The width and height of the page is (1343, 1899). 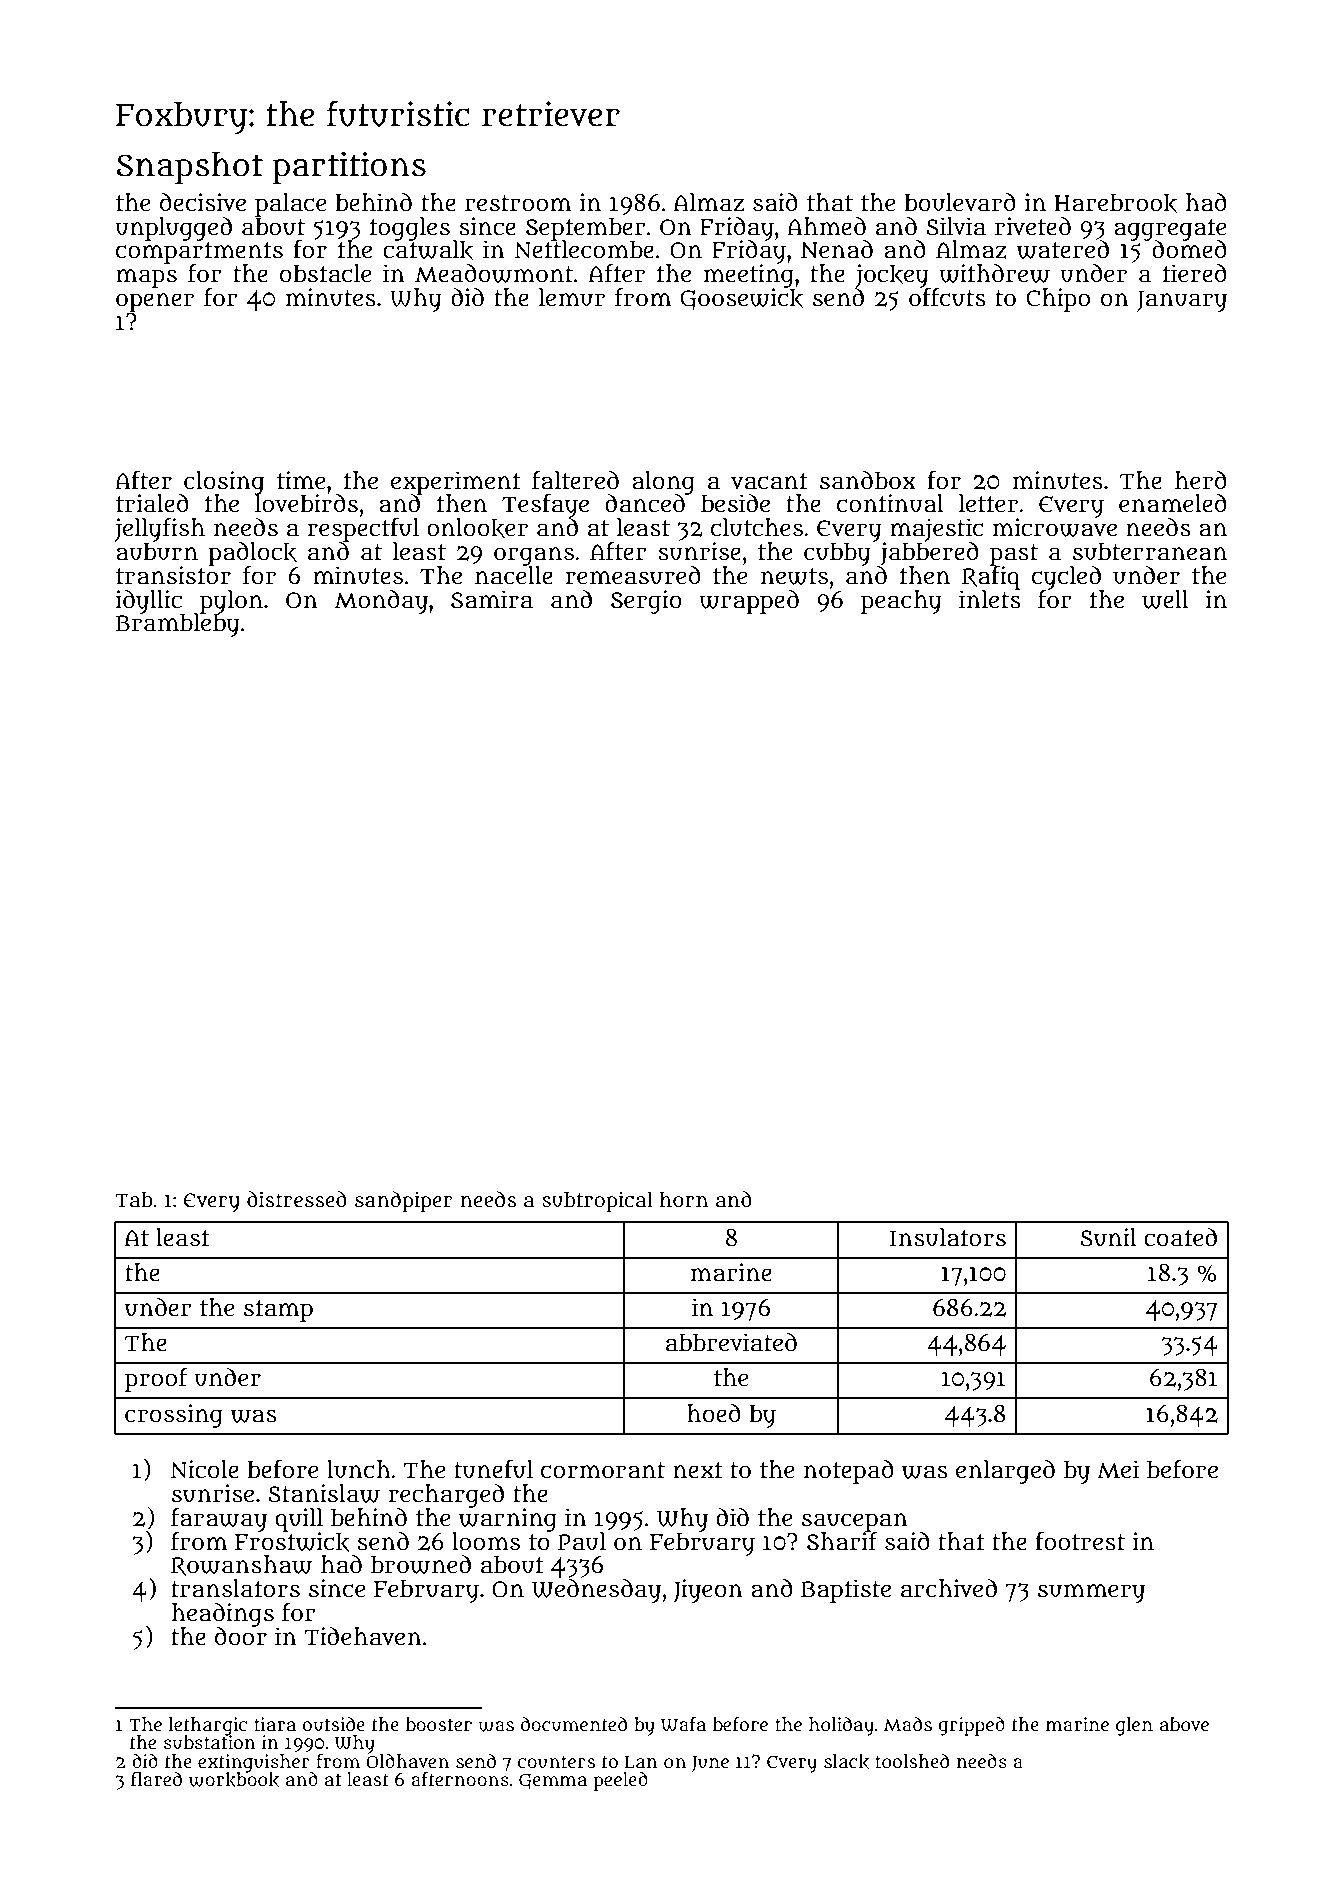 I want to click on Tab, so click(x=134, y=1200).
